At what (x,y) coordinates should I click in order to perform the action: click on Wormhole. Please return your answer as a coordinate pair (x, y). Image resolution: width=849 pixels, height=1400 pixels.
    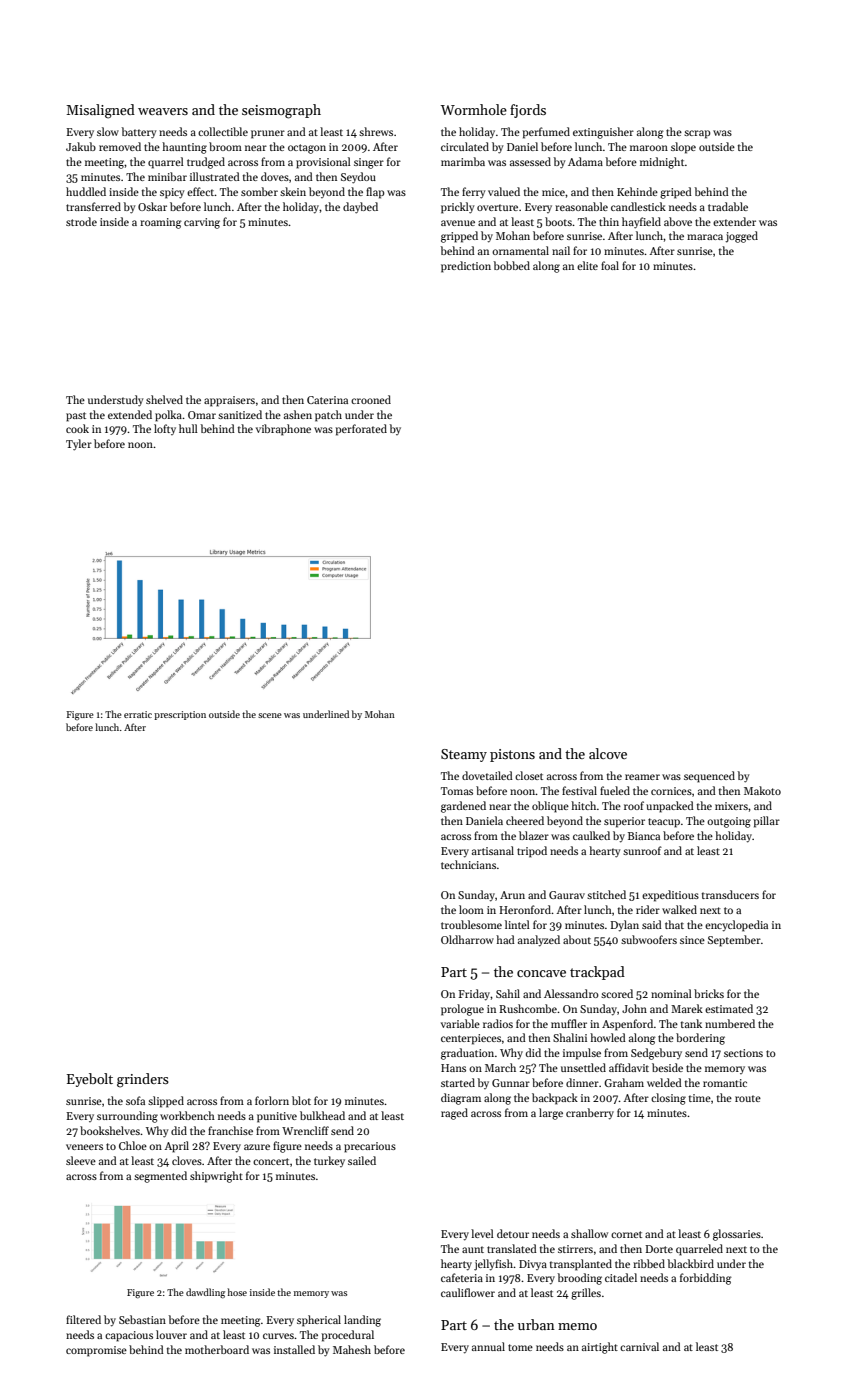
    Looking at the image, I should click on (474, 109).
